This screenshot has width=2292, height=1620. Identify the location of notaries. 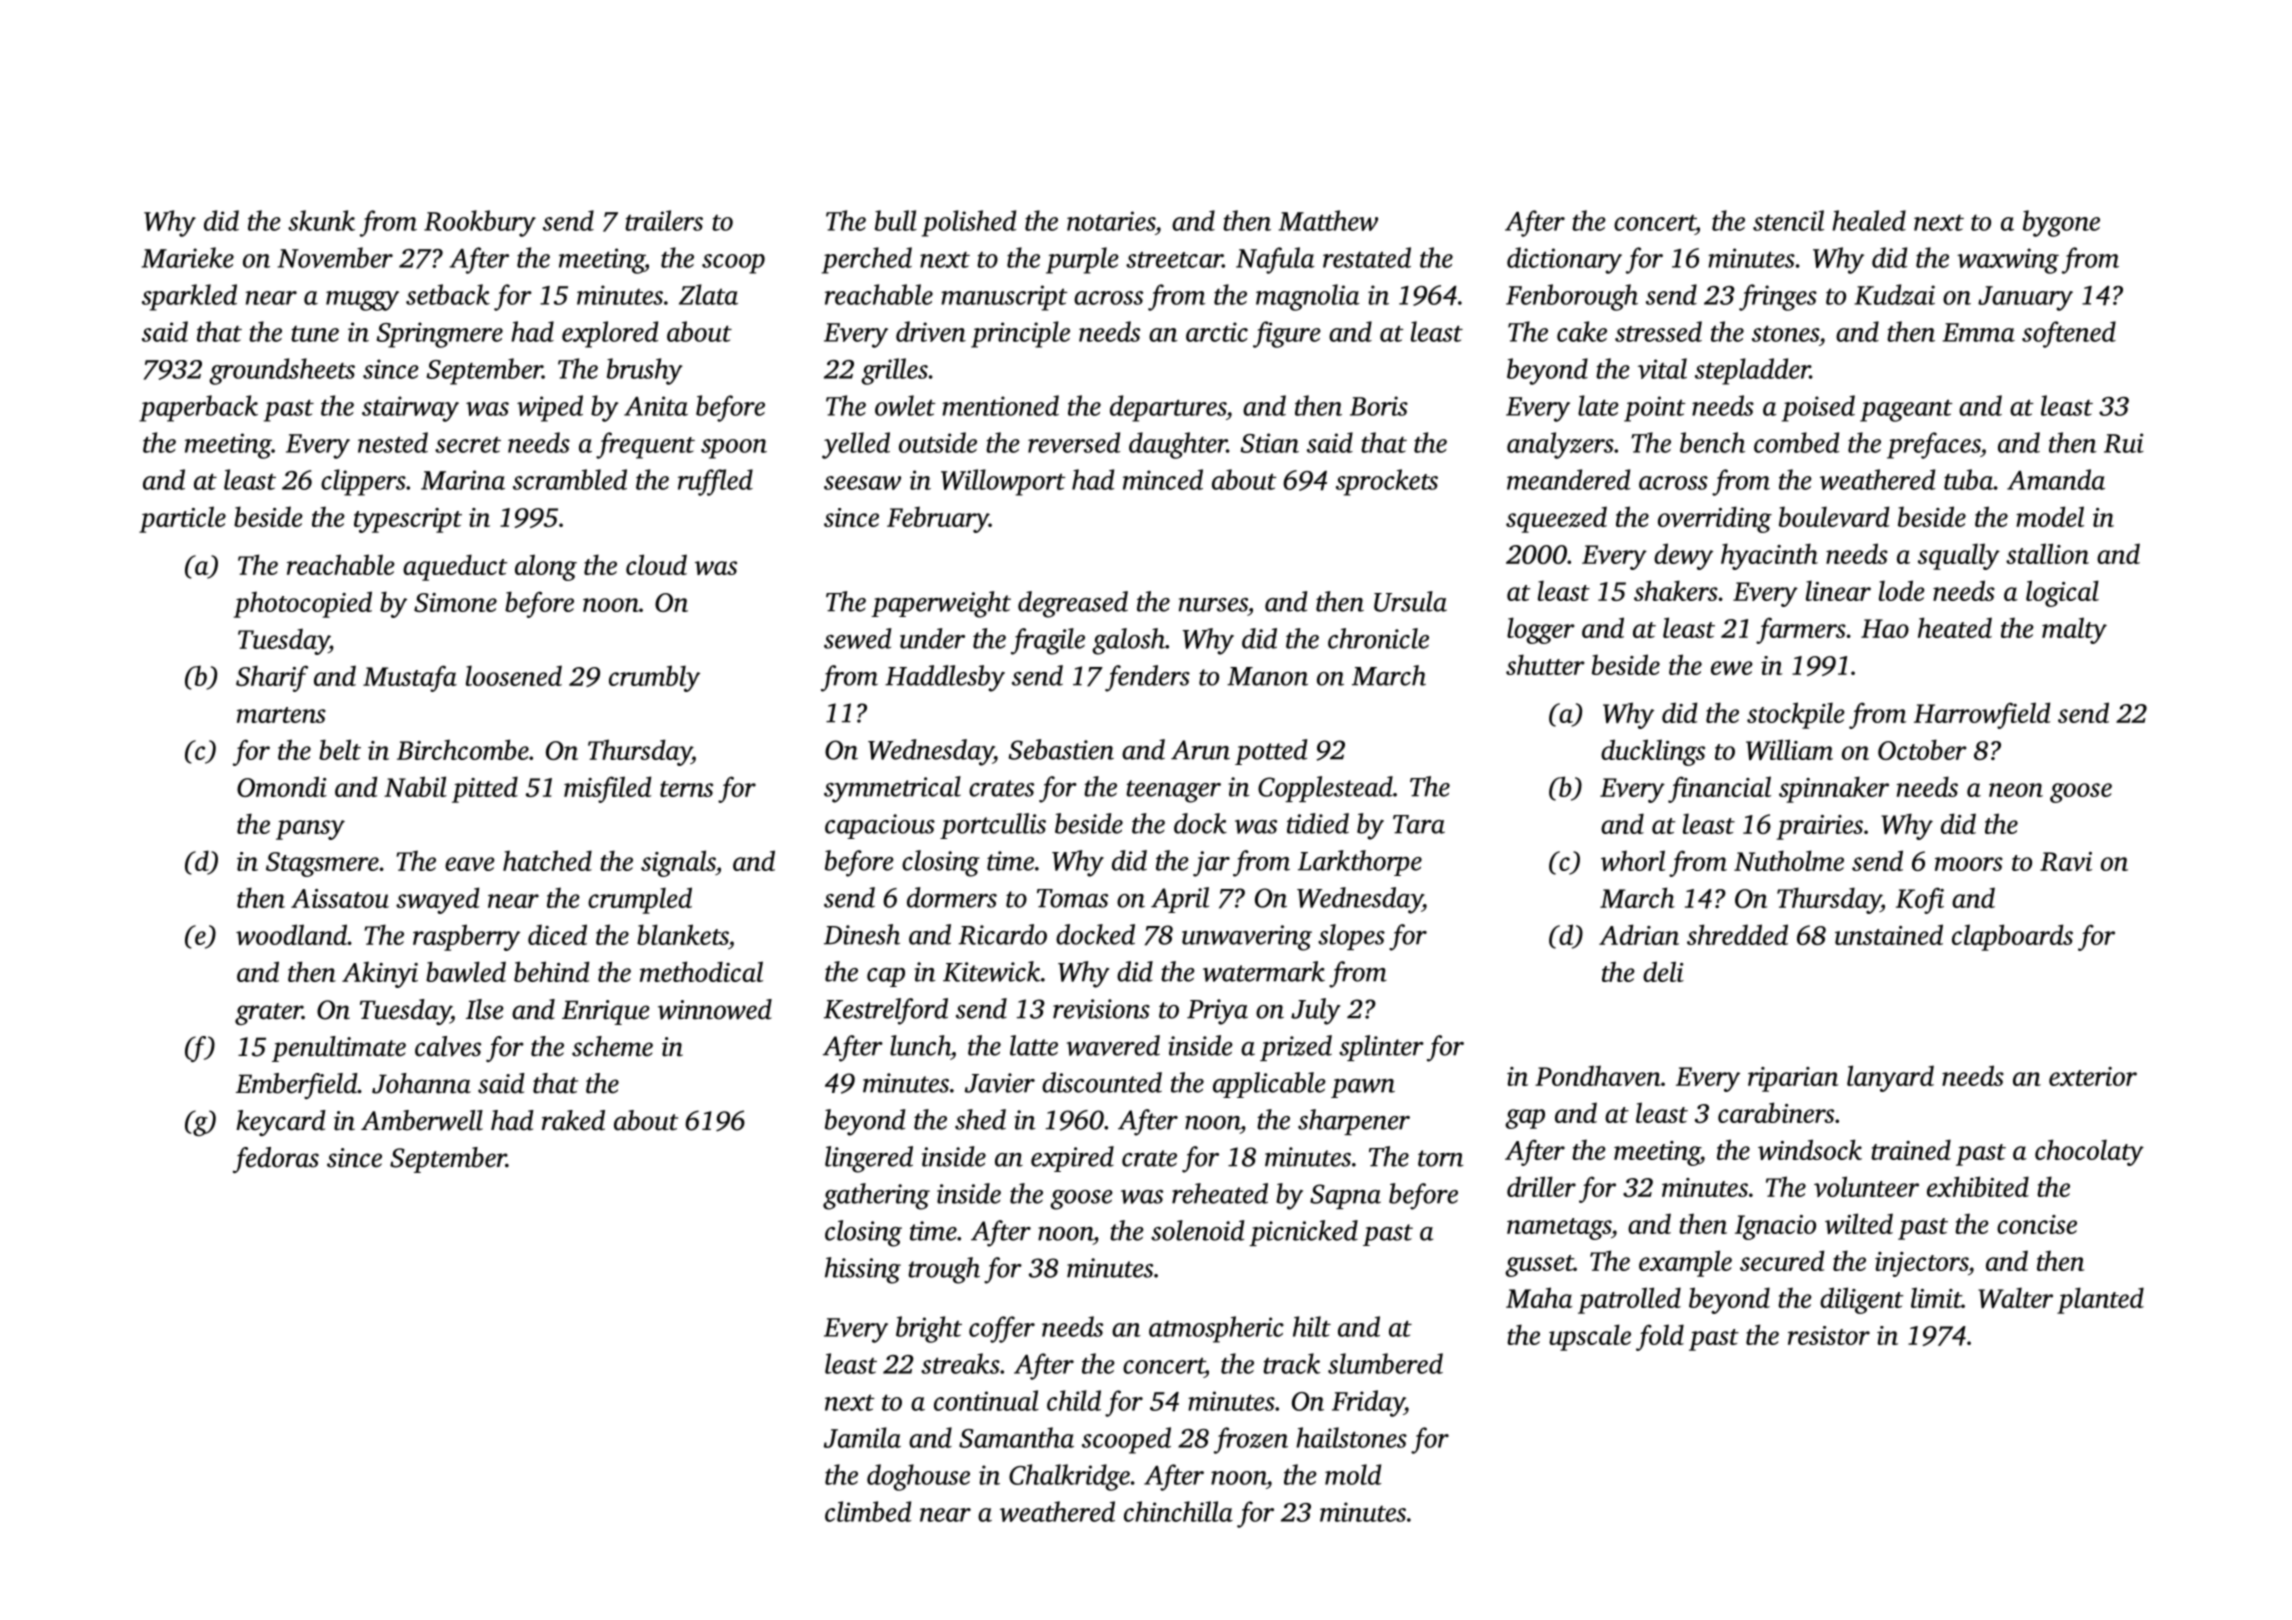
(1111, 221).
